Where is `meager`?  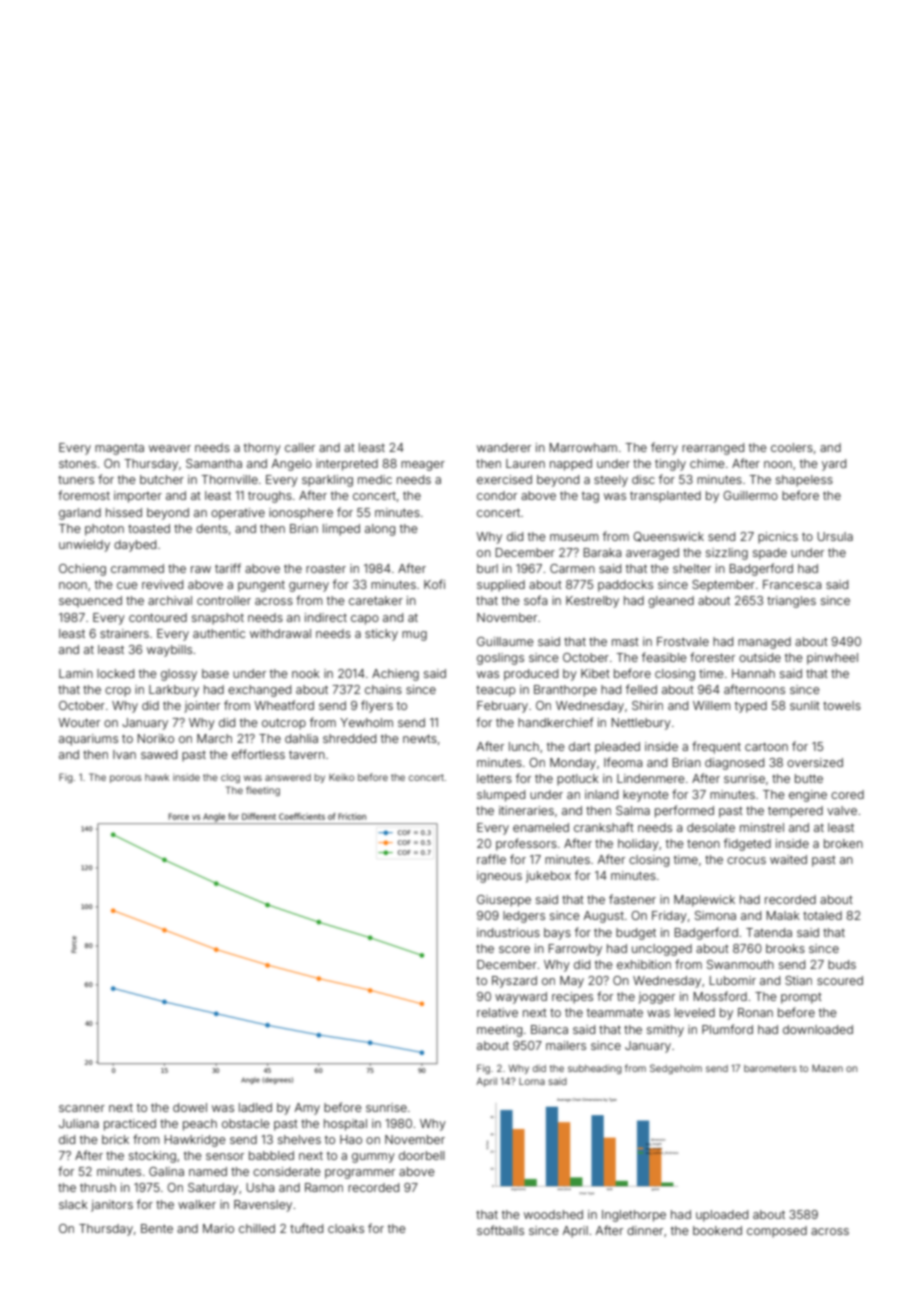 meager is located at coordinates (423, 466).
